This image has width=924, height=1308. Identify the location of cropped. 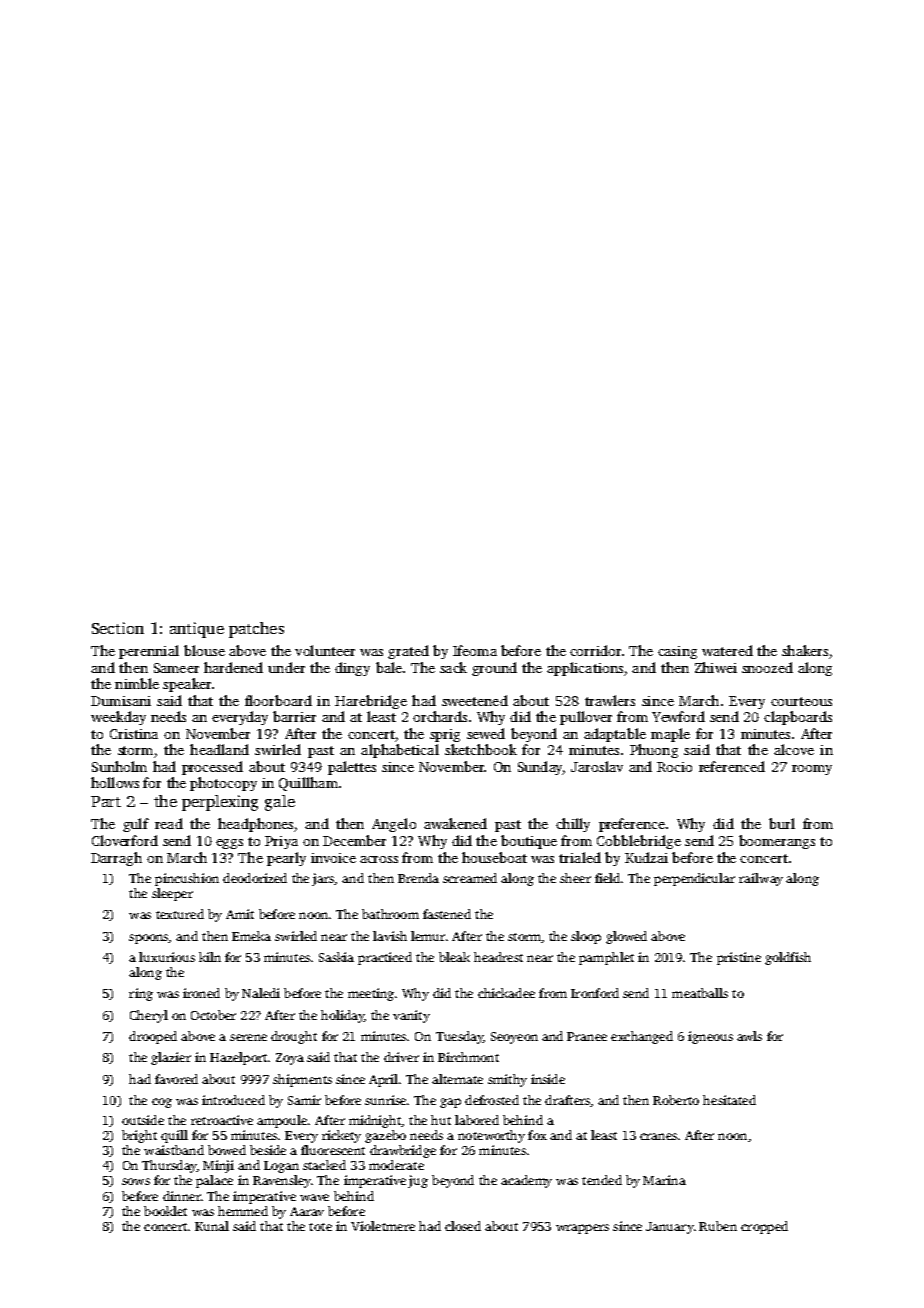
(764, 1227).
